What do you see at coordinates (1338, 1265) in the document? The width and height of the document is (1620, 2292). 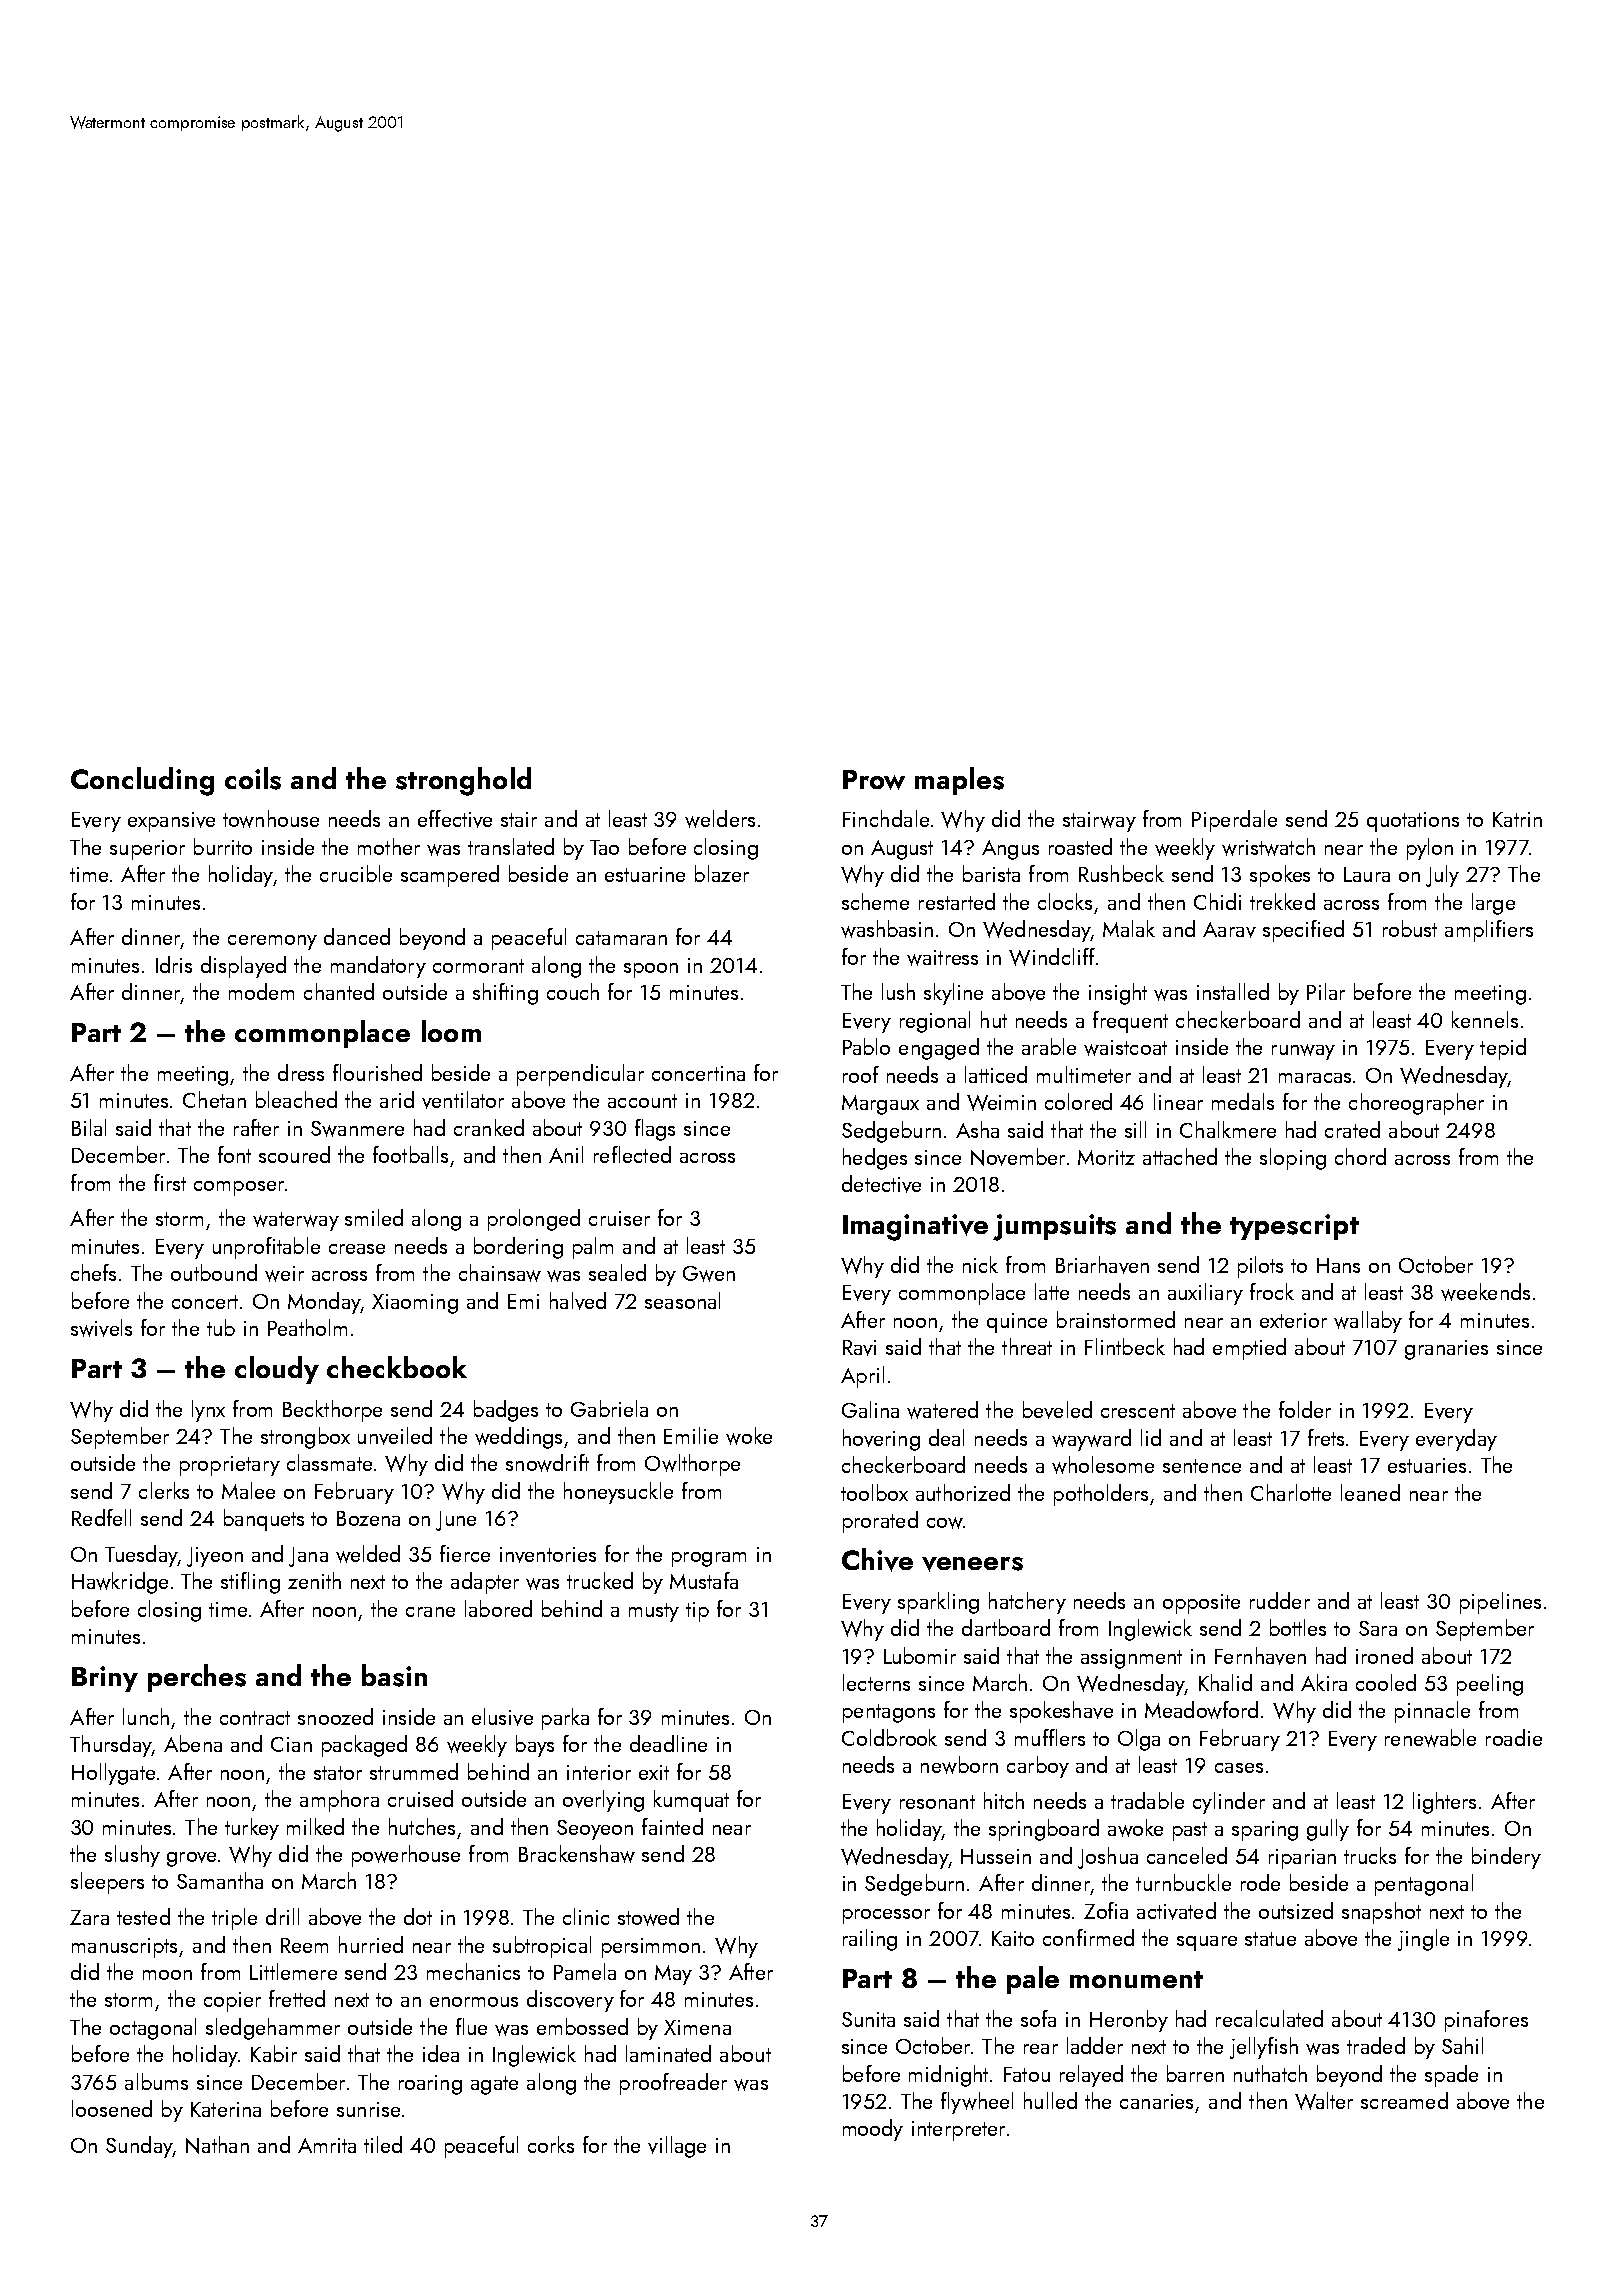 I see `Hans` at bounding box center [1338, 1265].
